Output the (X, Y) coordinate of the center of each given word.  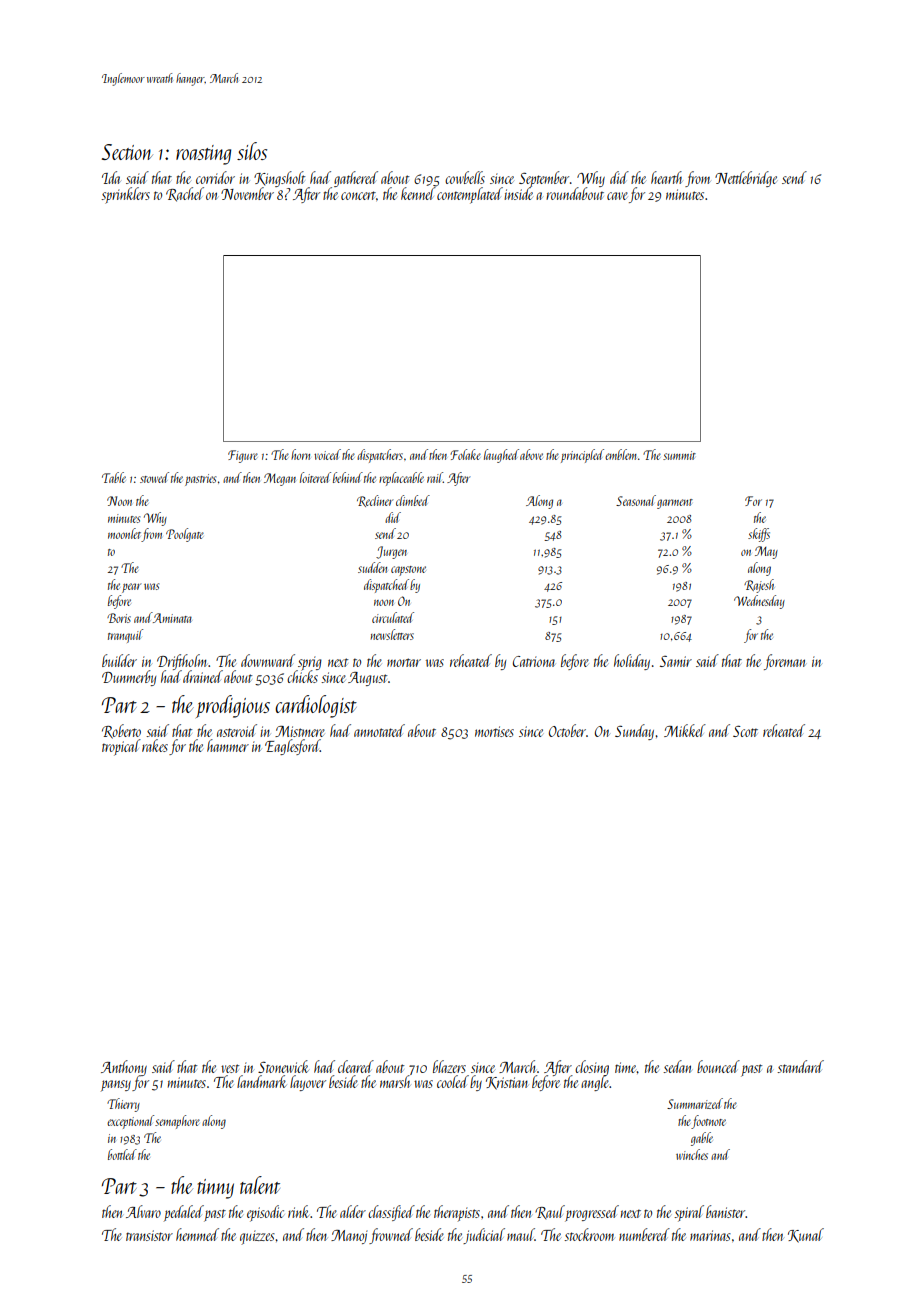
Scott (745, 731)
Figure (243, 456)
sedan (677, 1066)
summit (679, 455)
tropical (121, 747)
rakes (155, 745)
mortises (494, 731)
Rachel (185, 194)
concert (358, 195)
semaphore (177, 1122)
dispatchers (380, 456)
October (567, 730)
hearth (666, 177)
